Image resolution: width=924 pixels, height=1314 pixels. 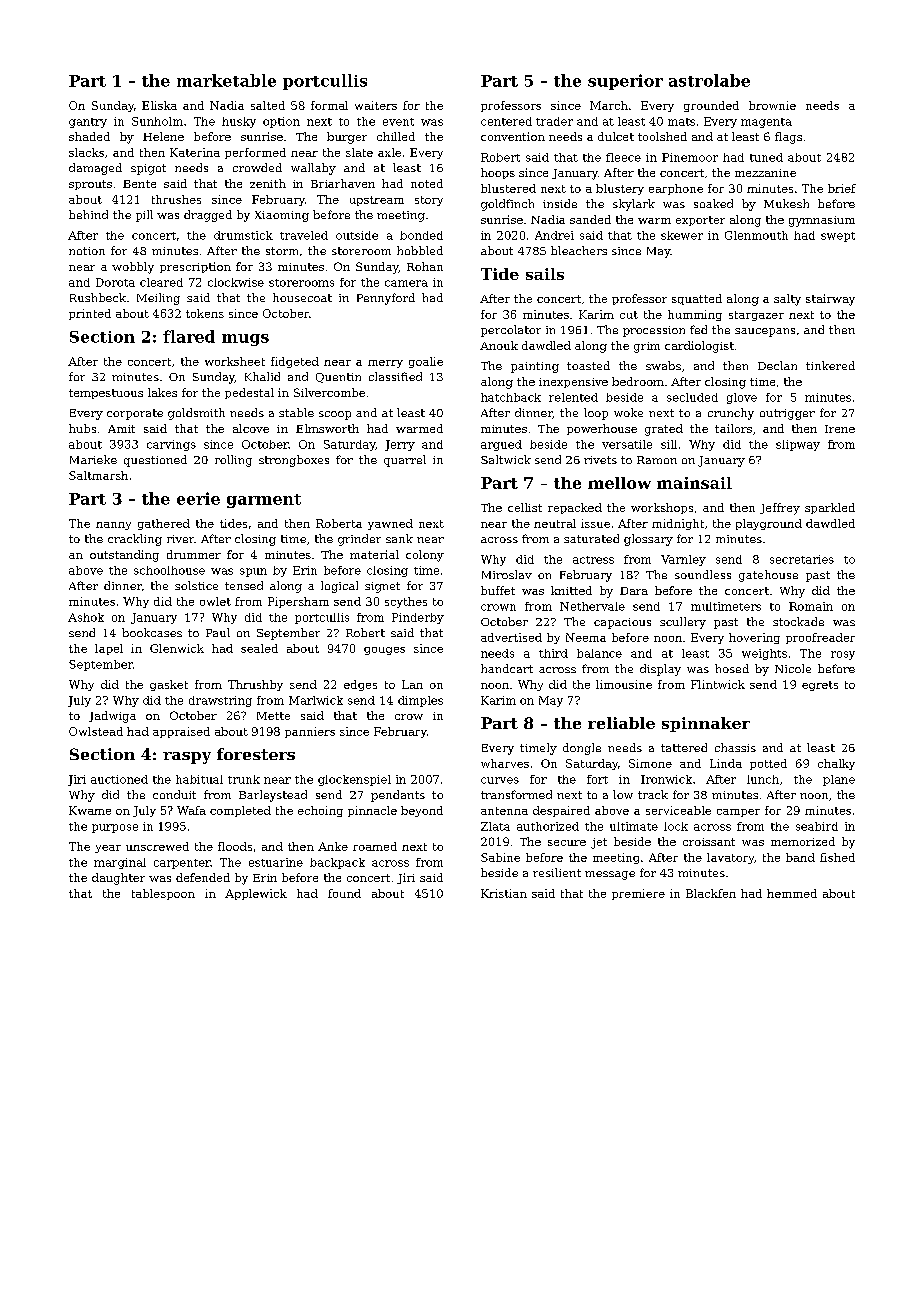 I want to click on signet, so click(x=382, y=587).
